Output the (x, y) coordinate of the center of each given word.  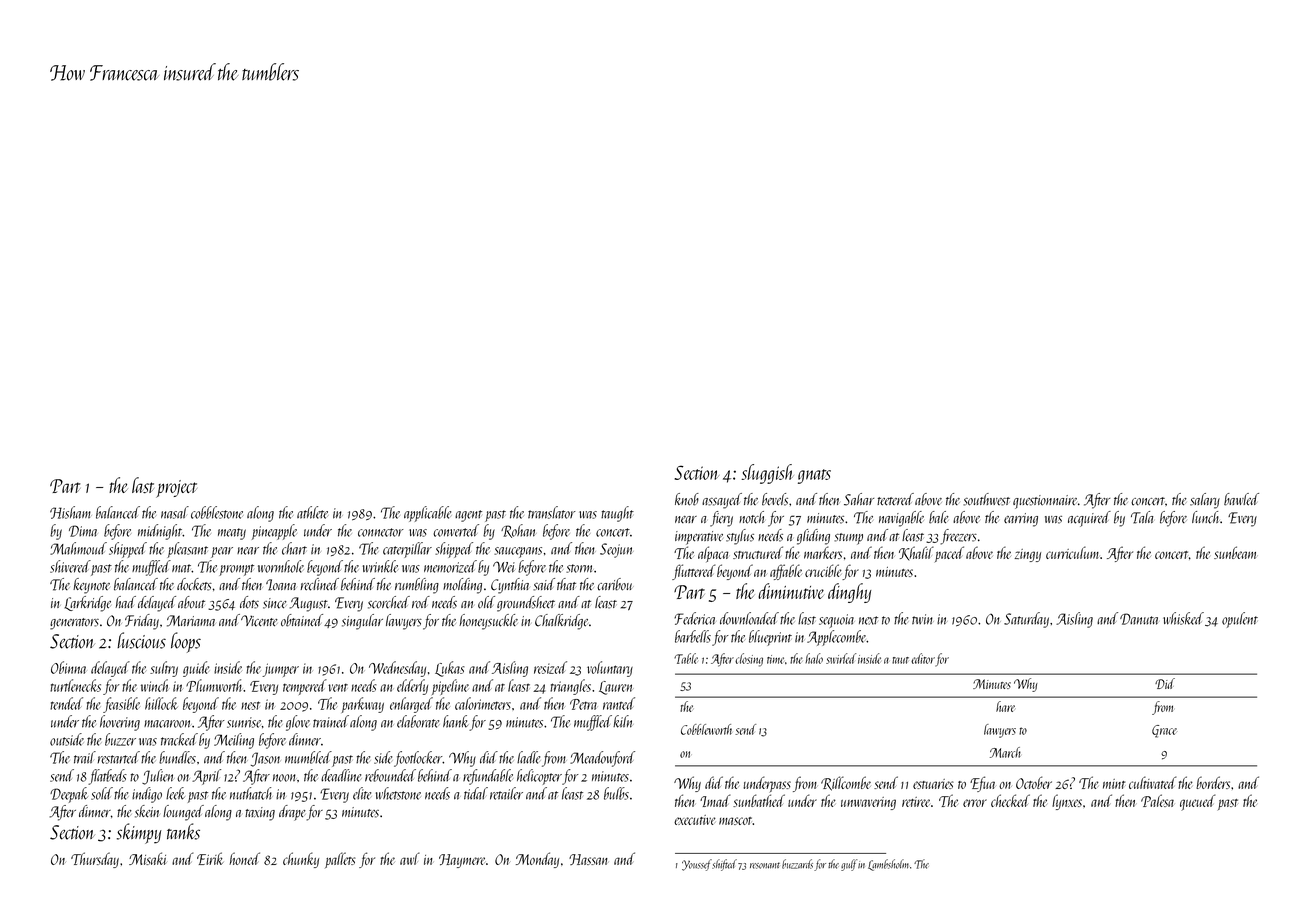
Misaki (148, 858)
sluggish (767, 474)
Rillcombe (846, 783)
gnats (814, 476)
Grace (1164, 731)
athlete (312, 512)
